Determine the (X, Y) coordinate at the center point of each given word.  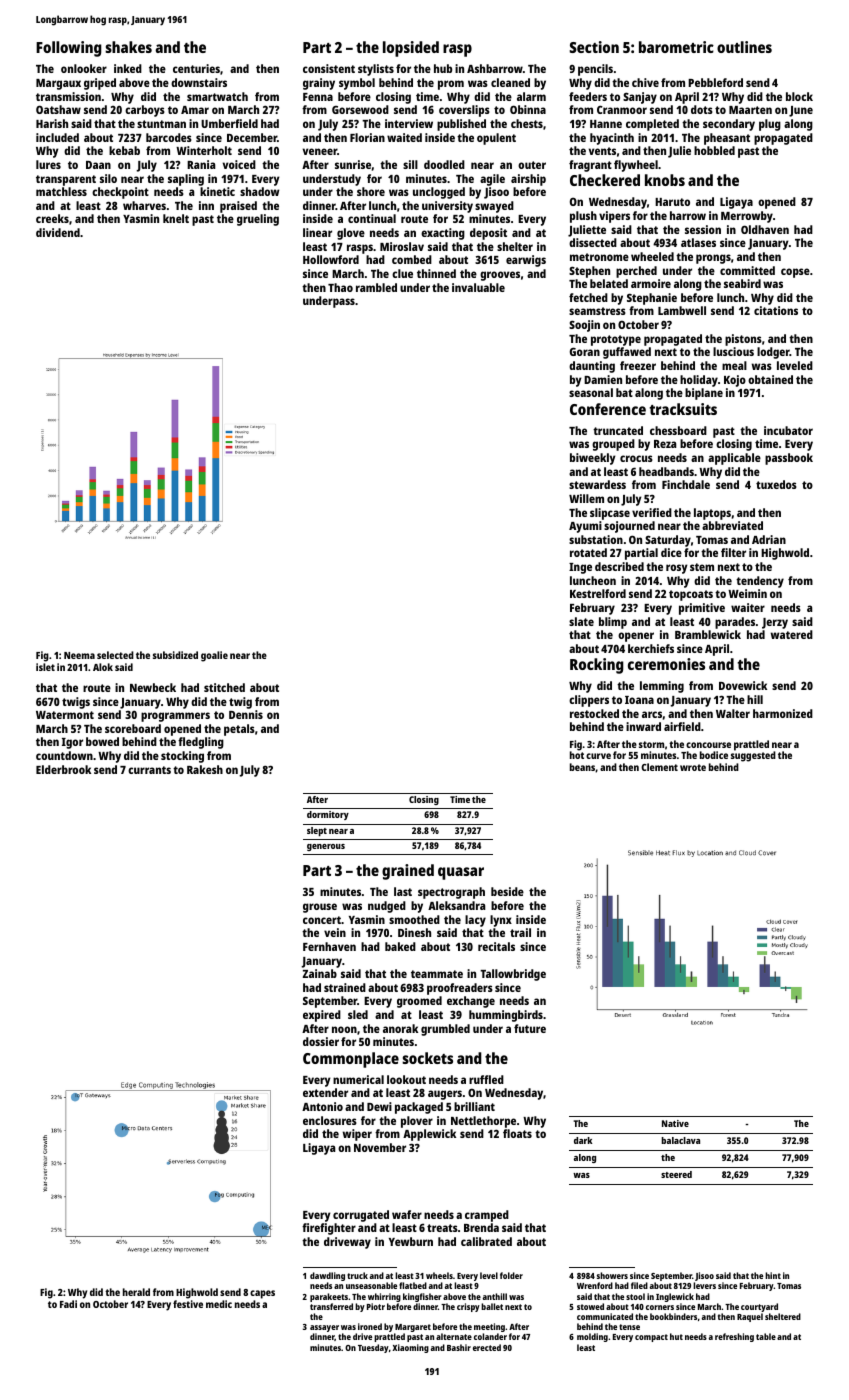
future (530, 1028)
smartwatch (217, 96)
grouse (320, 908)
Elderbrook (63, 769)
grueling (258, 220)
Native (675, 1123)
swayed (494, 207)
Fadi (68, 1304)
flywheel (636, 166)
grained (408, 872)
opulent (496, 139)
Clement (659, 767)
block (799, 96)
